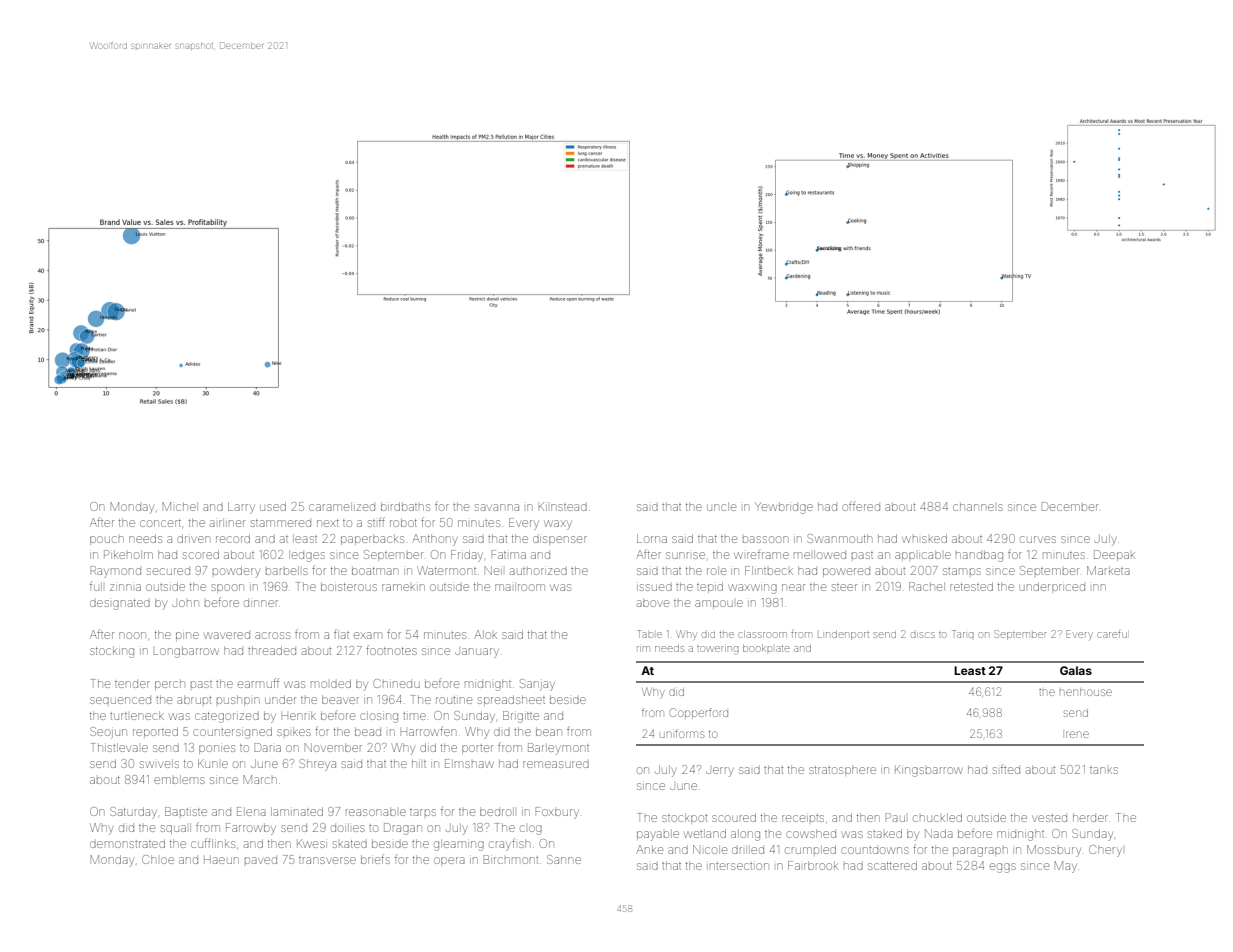  I want to click on Galas, so click(1076, 670).
